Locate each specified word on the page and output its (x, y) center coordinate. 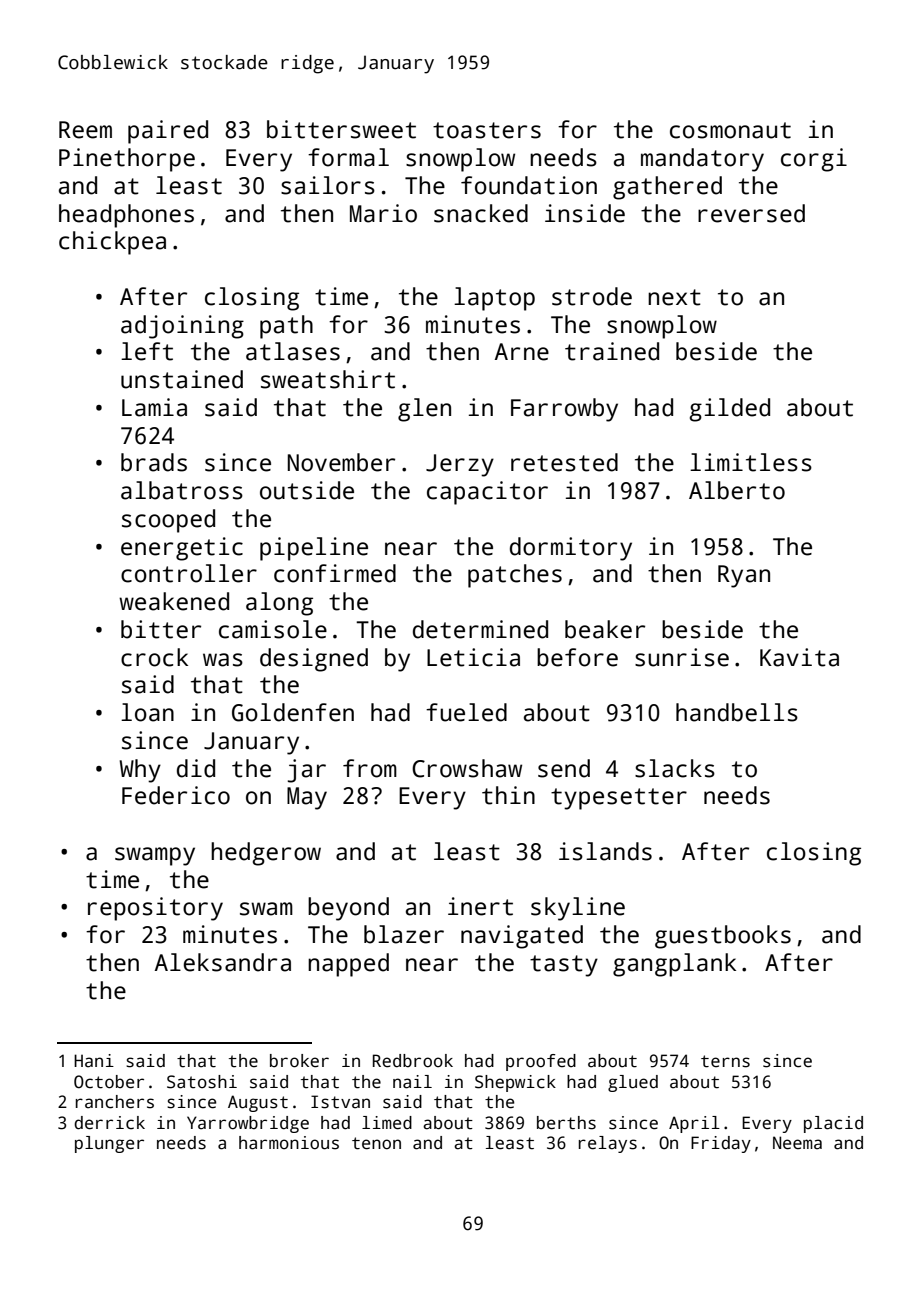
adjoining (182, 327)
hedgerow (266, 854)
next (674, 297)
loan (147, 712)
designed (314, 660)
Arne (522, 352)
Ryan (744, 576)
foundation (529, 185)
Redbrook (413, 1061)
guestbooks (723, 937)
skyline (578, 909)
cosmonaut (730, 130)
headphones (126, 216)
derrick (109, 1123)
